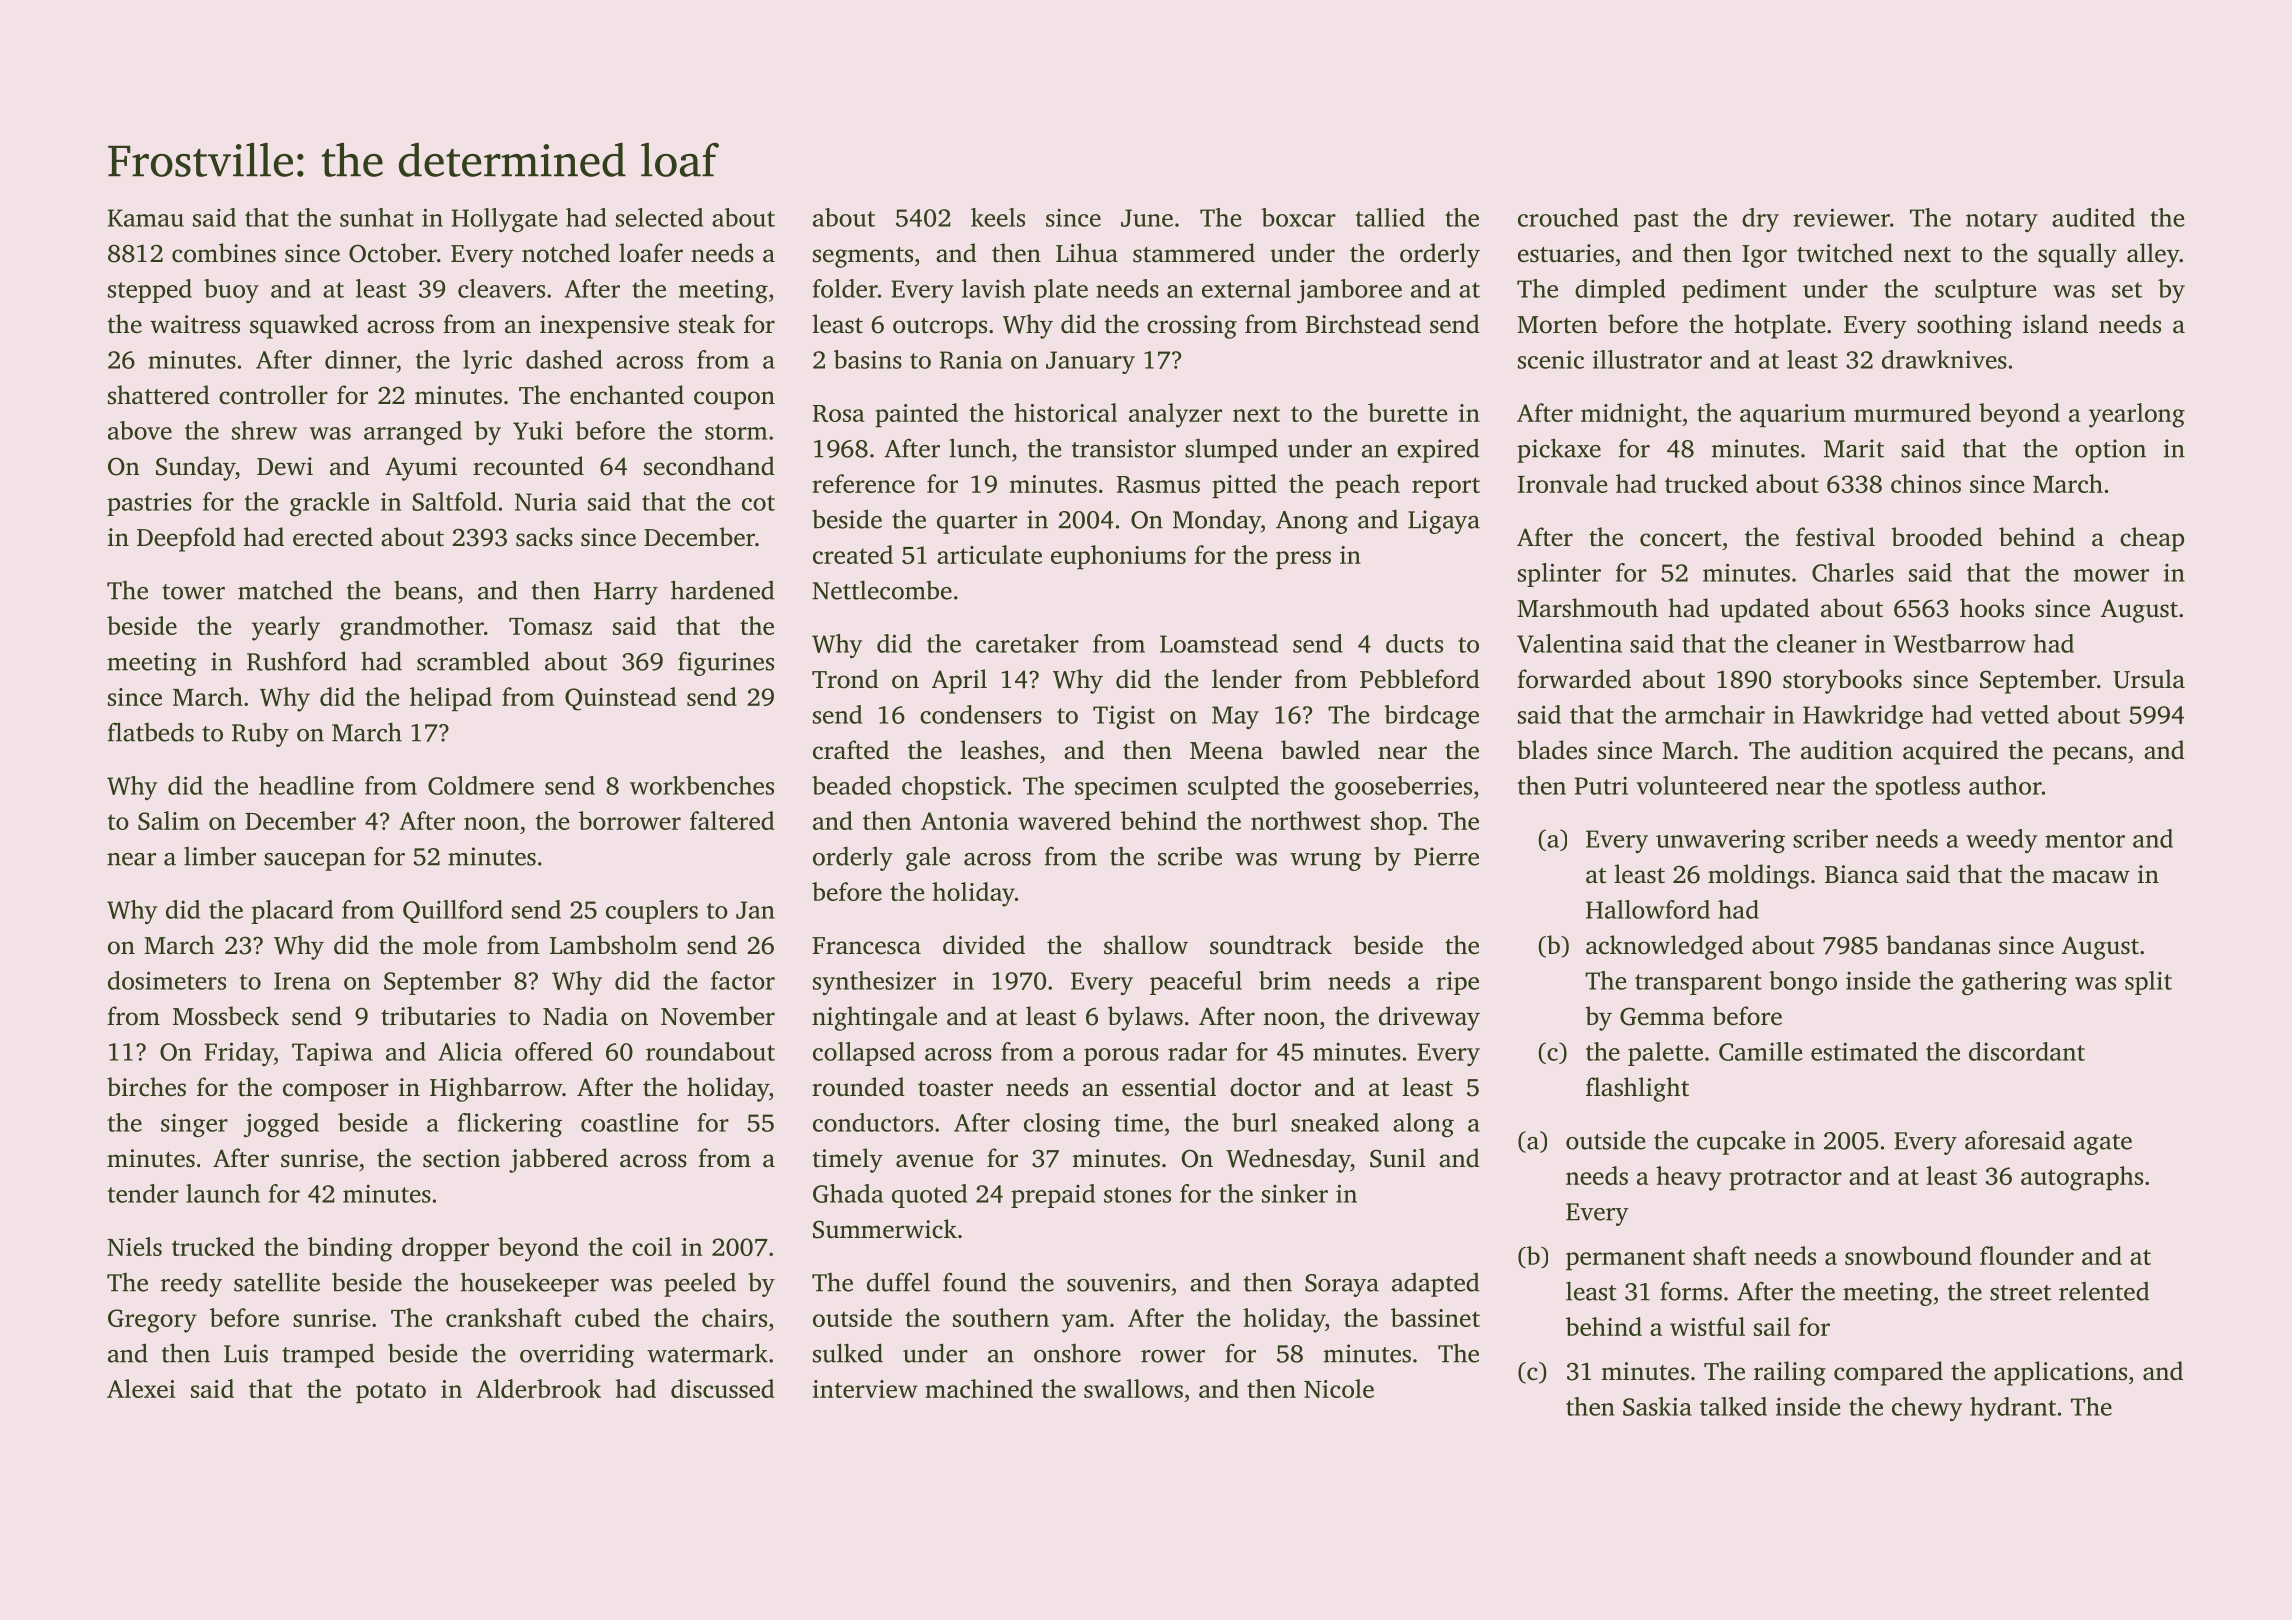 The width and height of the image is (2292, 1620). Describe the element at coordinates (1760, 220) in the image. I see `dry` at that location.
